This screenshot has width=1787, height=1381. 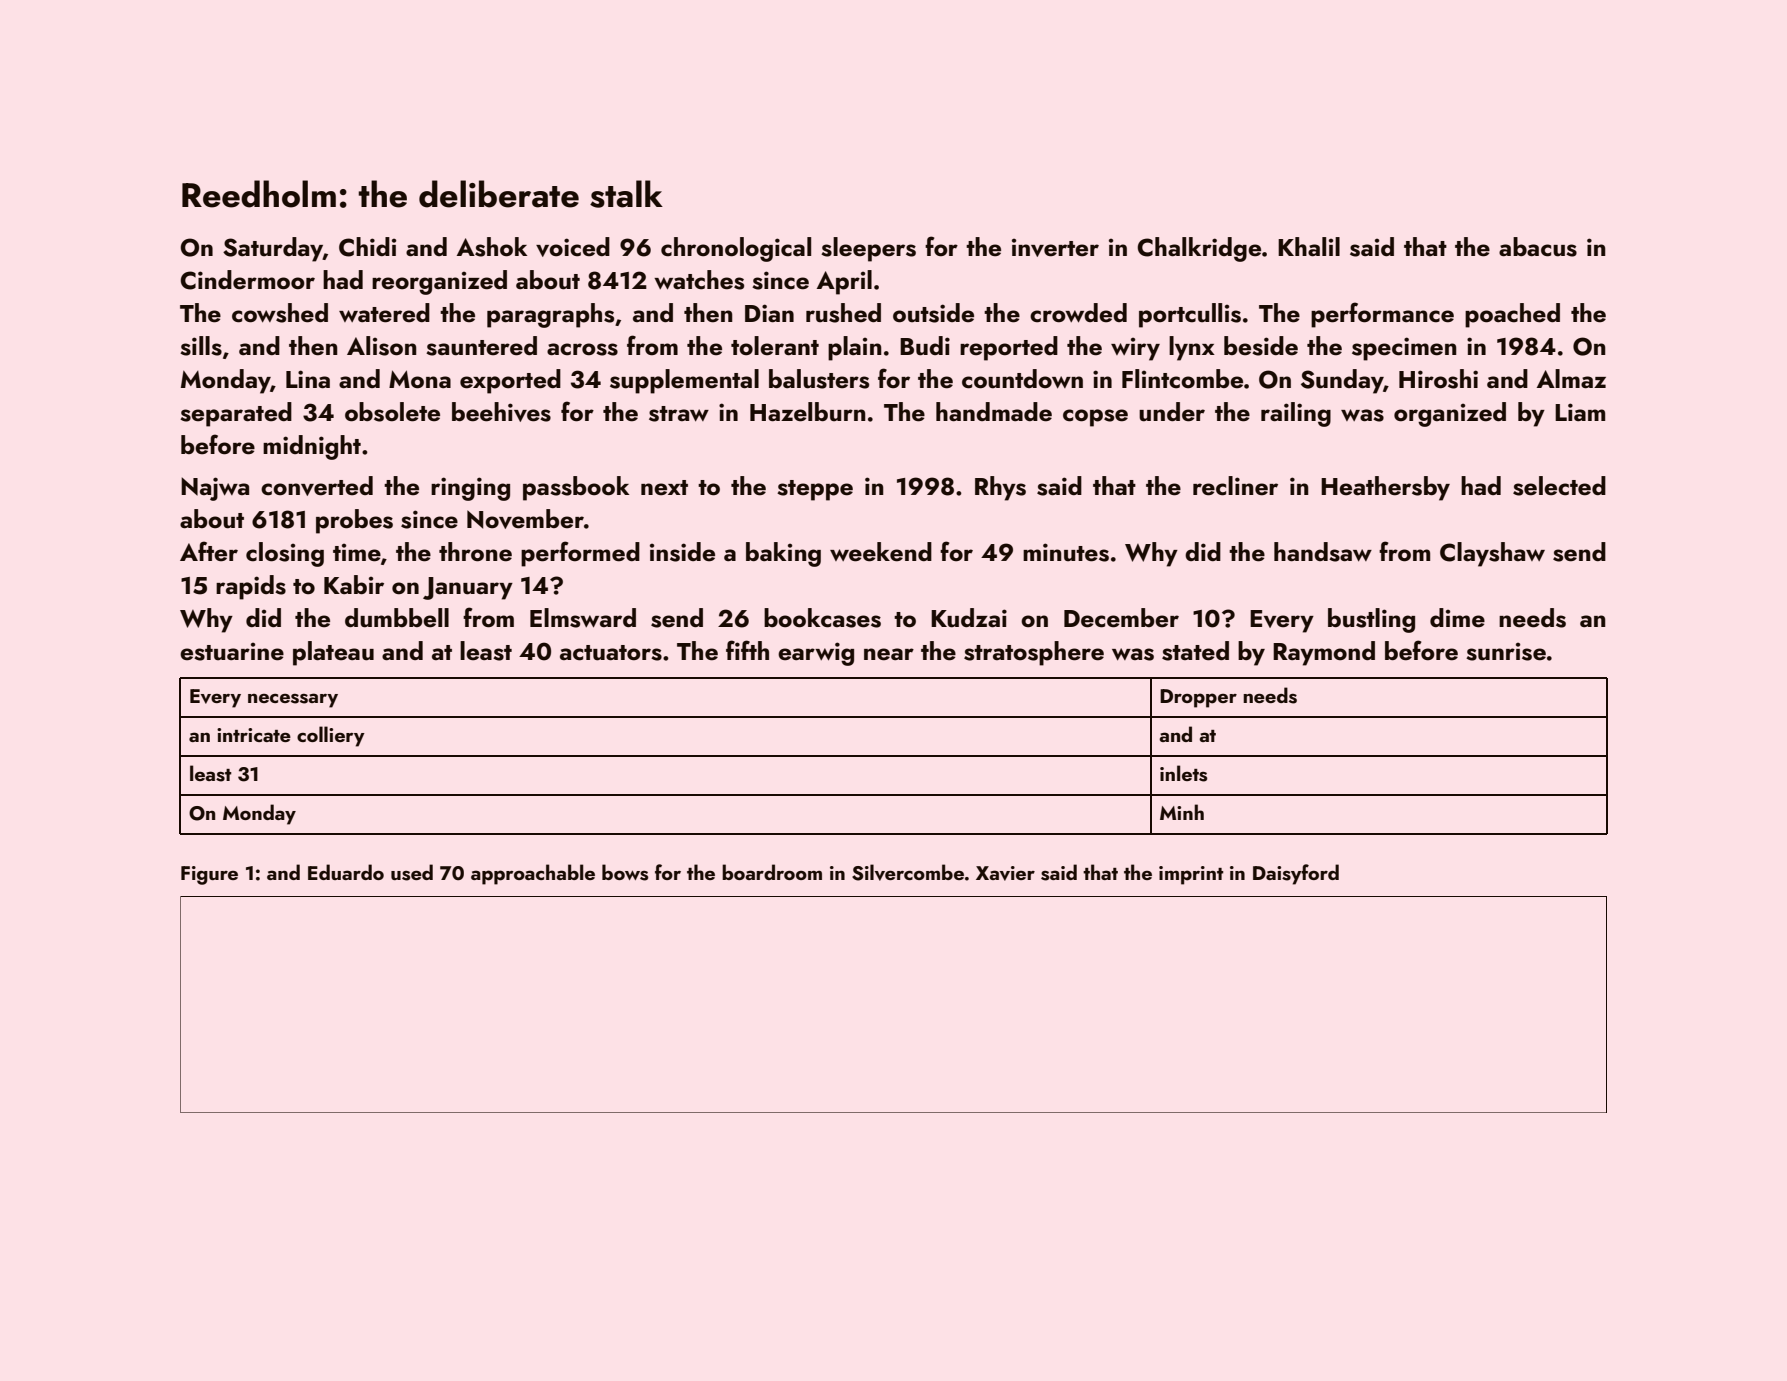 I want to click on plateau, so click(x=333, y=653).
